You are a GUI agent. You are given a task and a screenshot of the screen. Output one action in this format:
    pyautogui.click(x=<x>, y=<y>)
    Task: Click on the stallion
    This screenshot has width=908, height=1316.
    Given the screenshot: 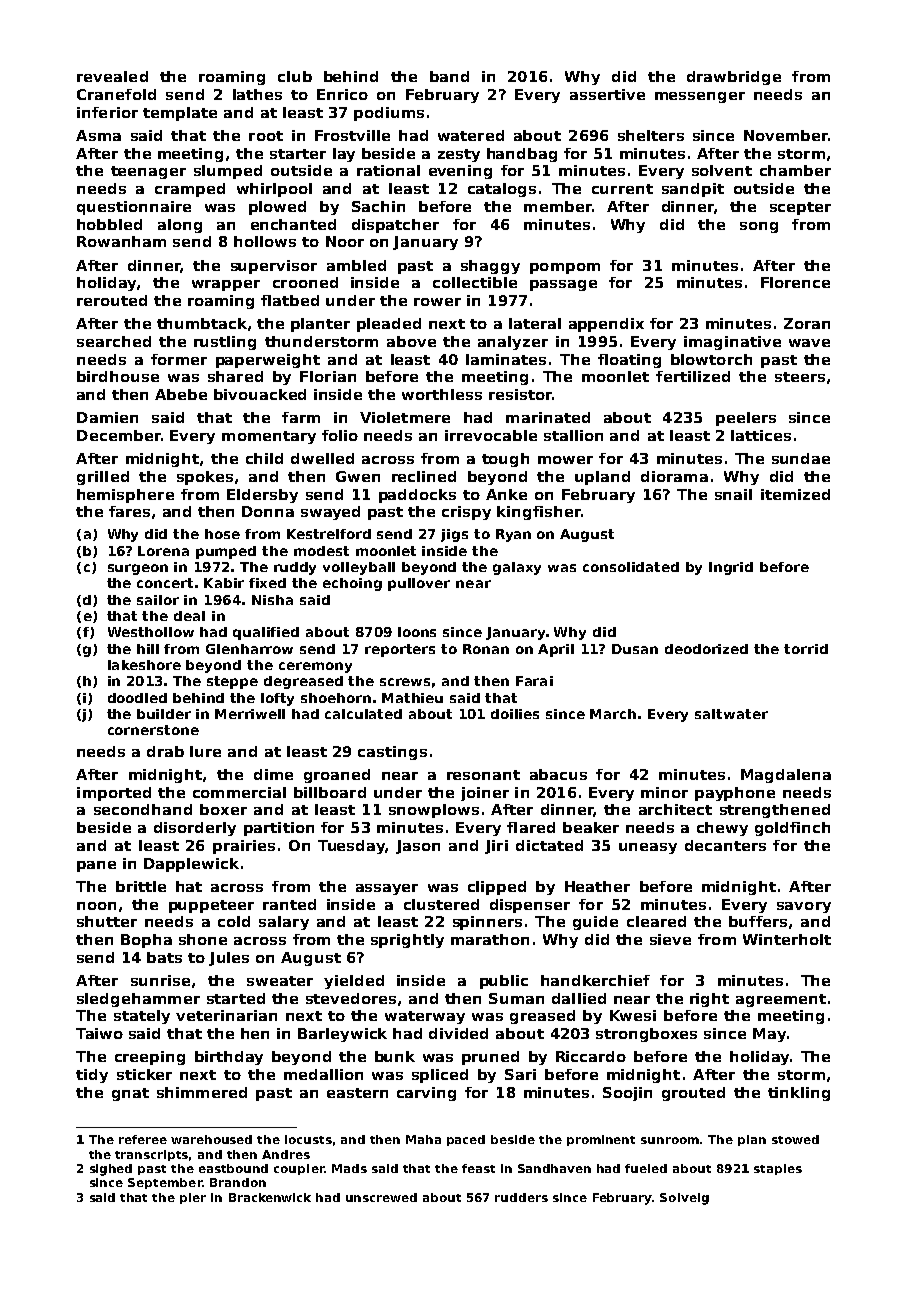 What is the action you would take?
    pyautogui.click(x=573, y=435)
